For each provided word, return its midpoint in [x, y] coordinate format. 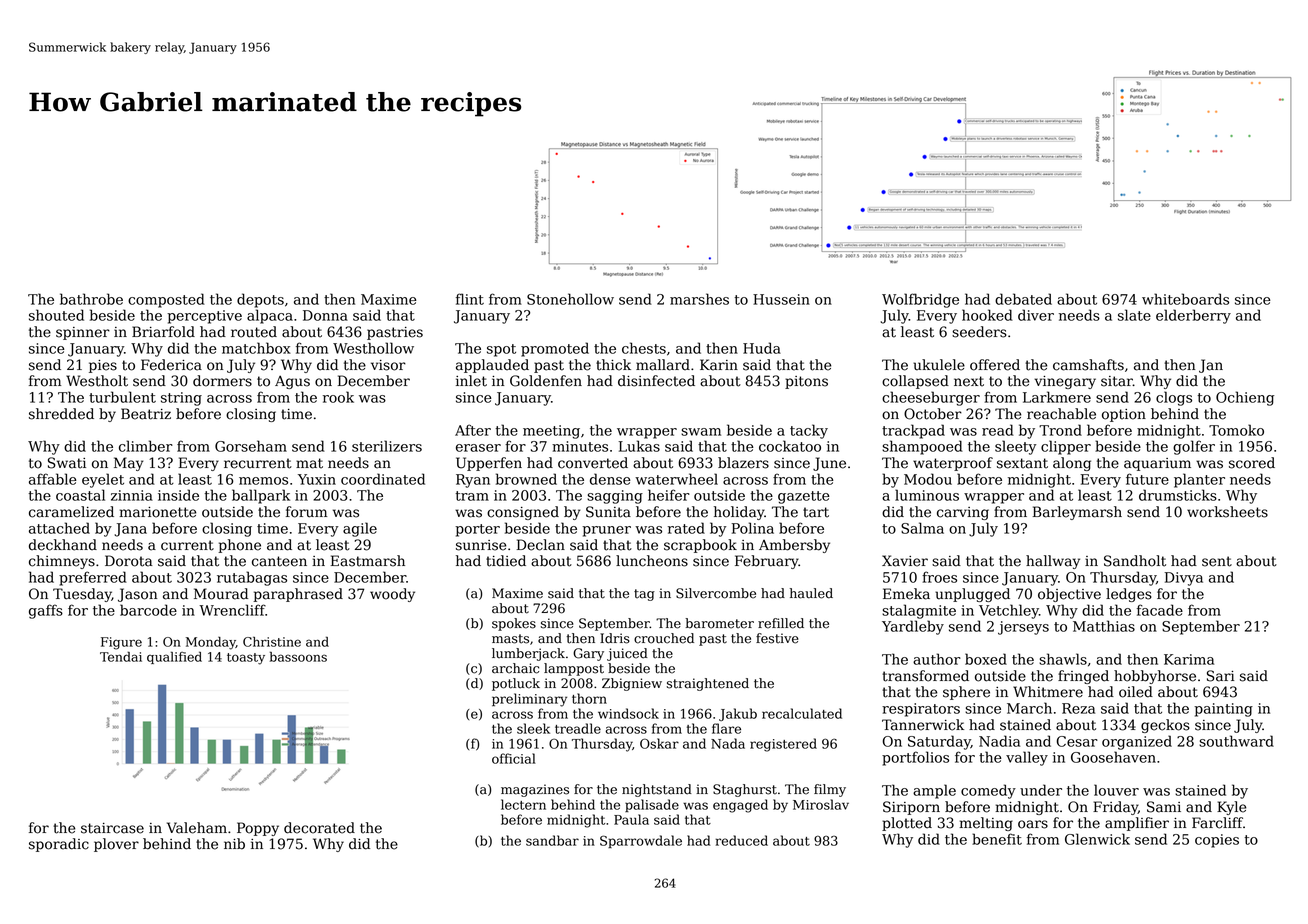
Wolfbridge [920, 300]
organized [1137, 742]
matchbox [256, 348]
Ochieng [1245, 398]
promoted [555, 349]
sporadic [59, 845]
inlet [471, 381]
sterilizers [387, 446]
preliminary [529, 700]
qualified [174, 657]
